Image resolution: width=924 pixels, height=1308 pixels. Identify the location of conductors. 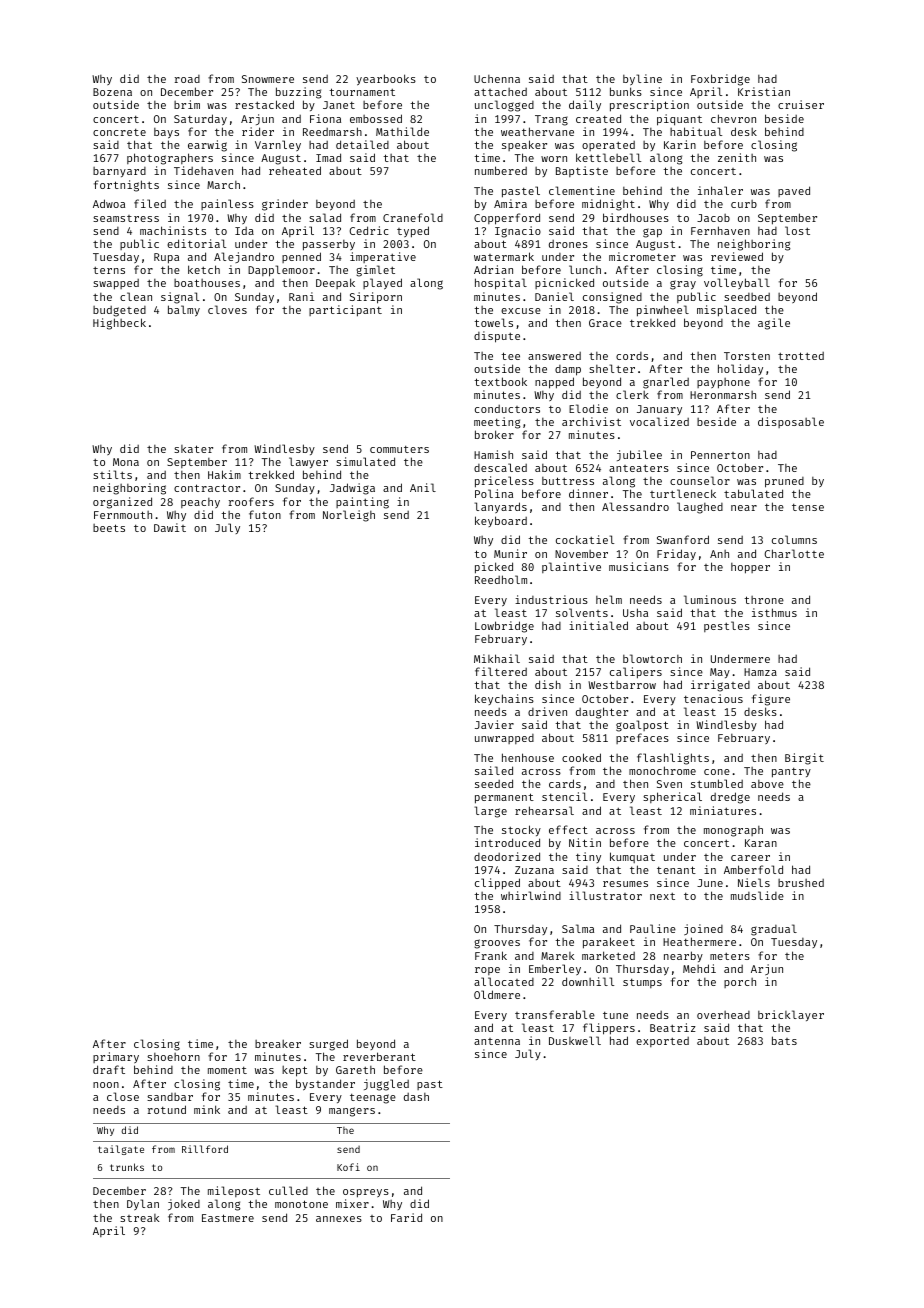
(507, 409).
